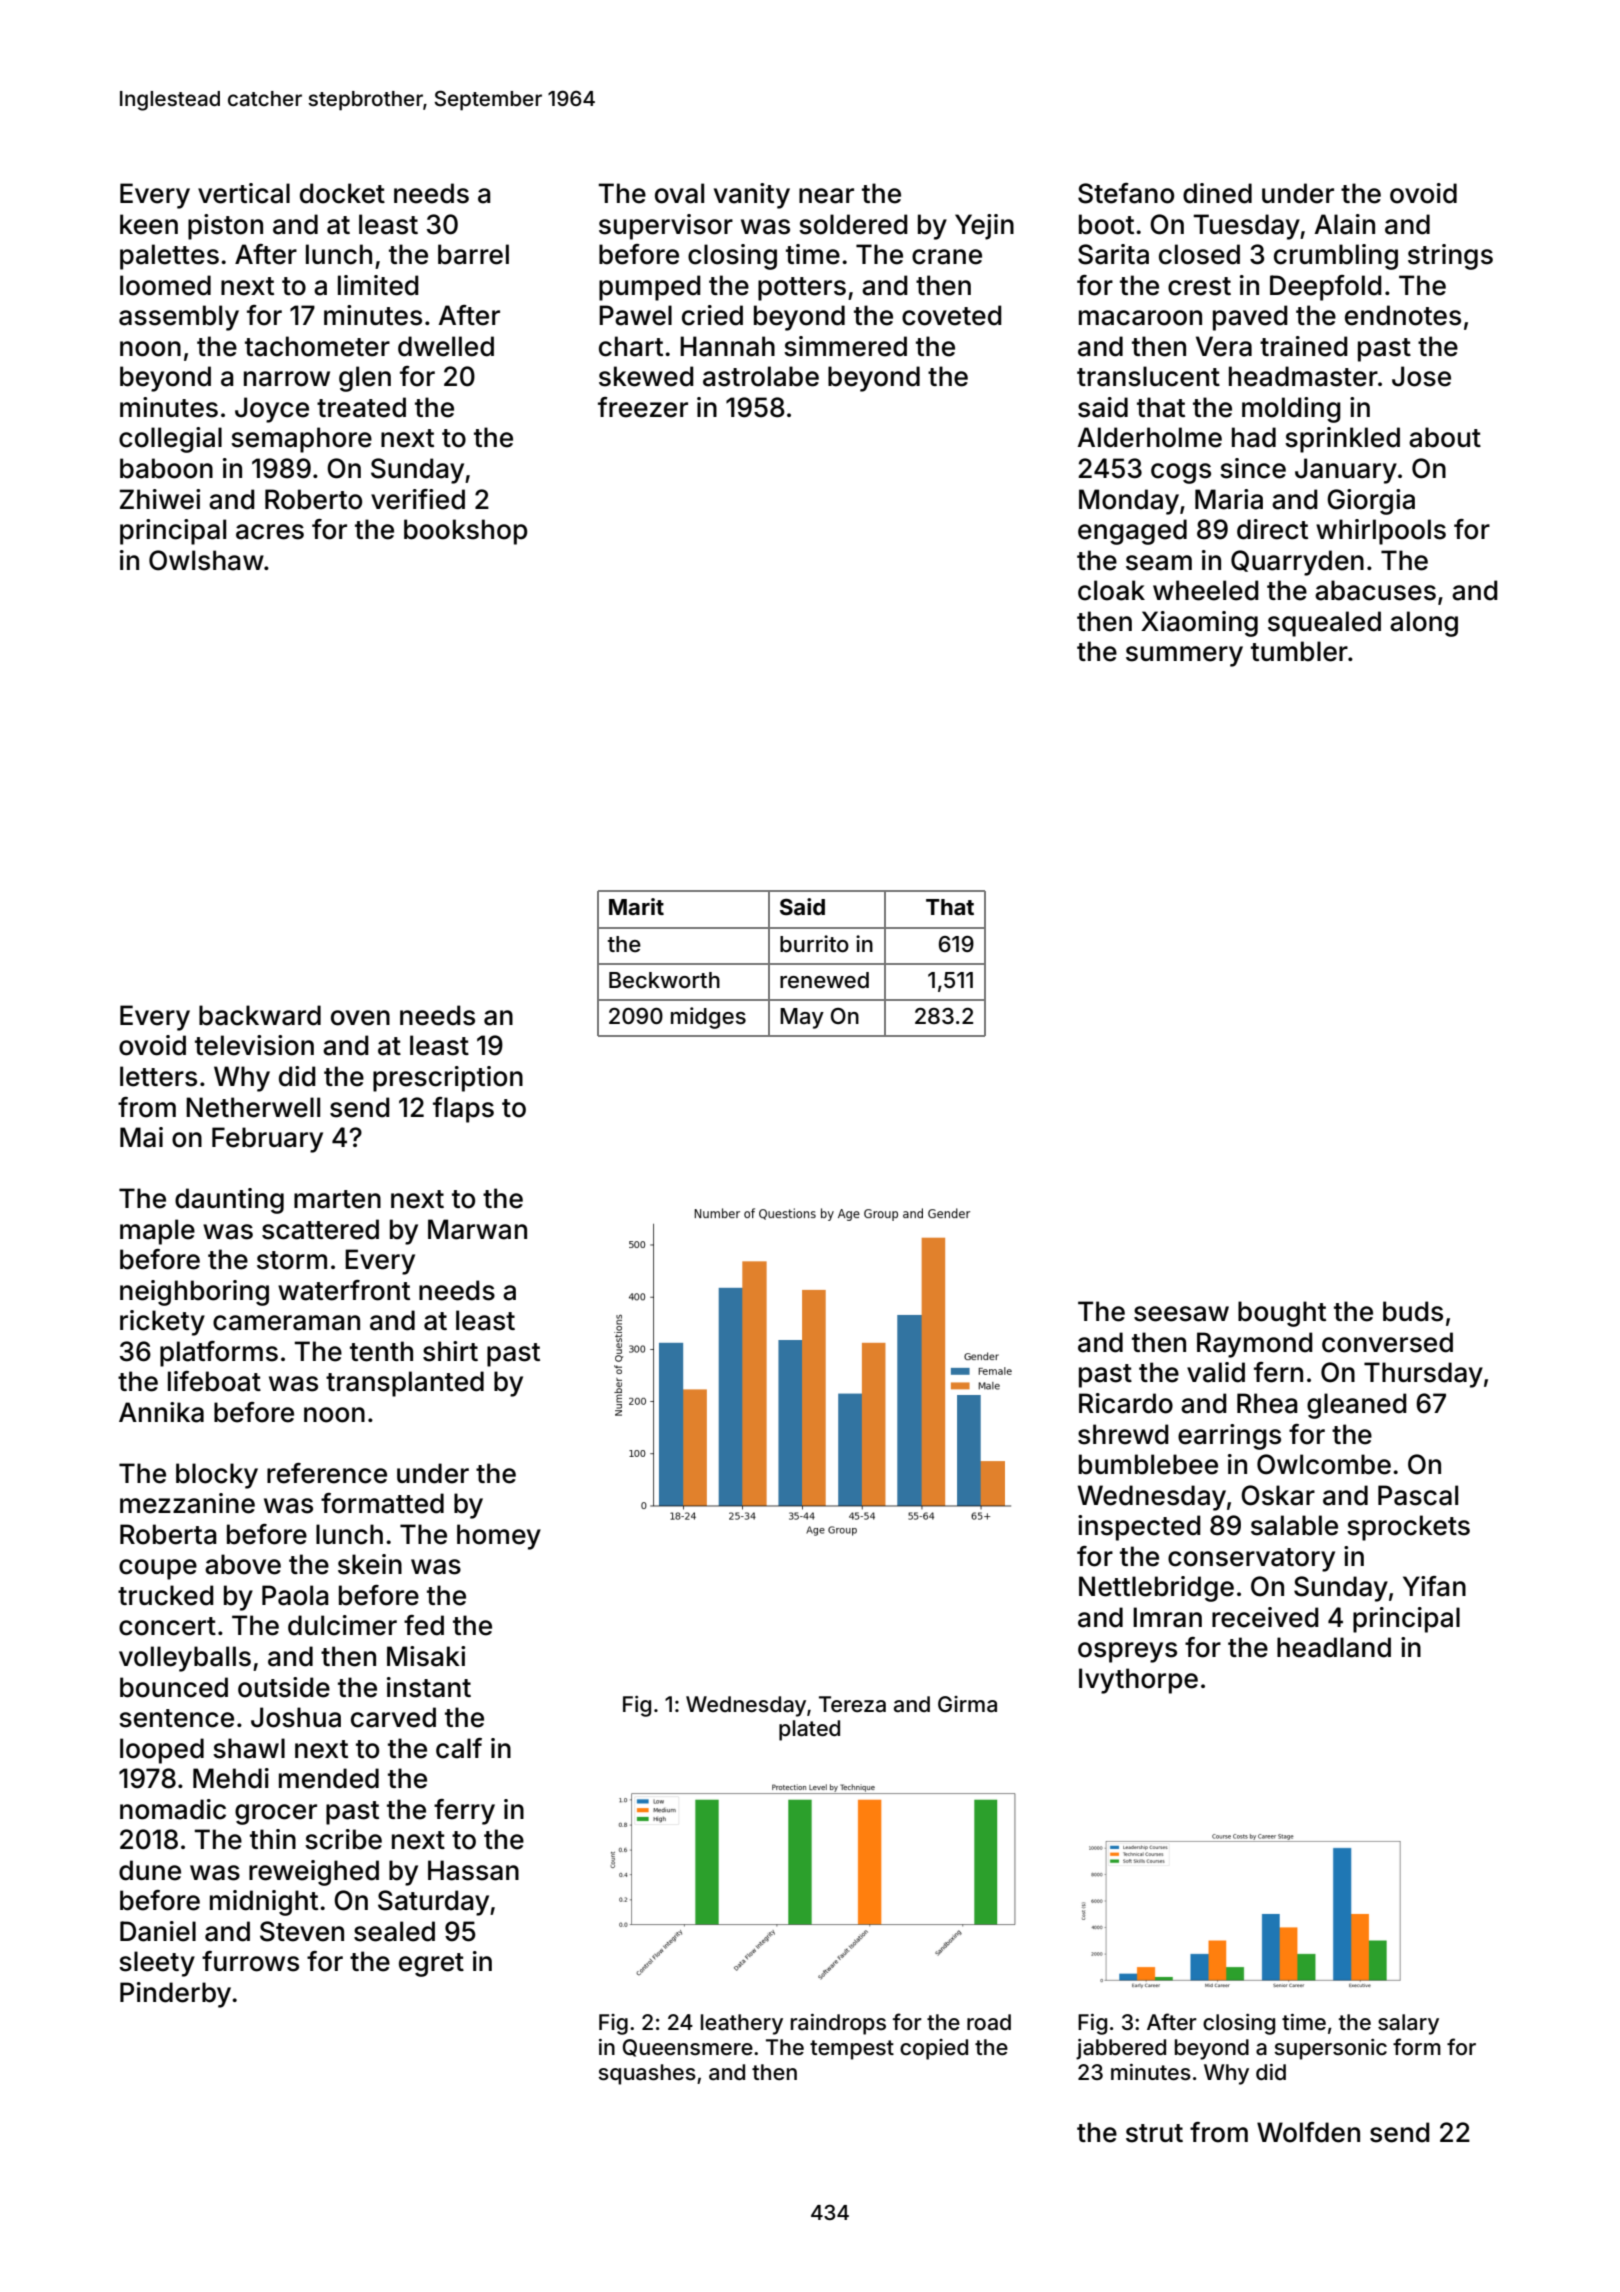 This screenshot has width=1620, height=2292. What do you see at coordinates (158, 1076) in the screenshot?
I see `letters` at bounding box center [158, 1076].
